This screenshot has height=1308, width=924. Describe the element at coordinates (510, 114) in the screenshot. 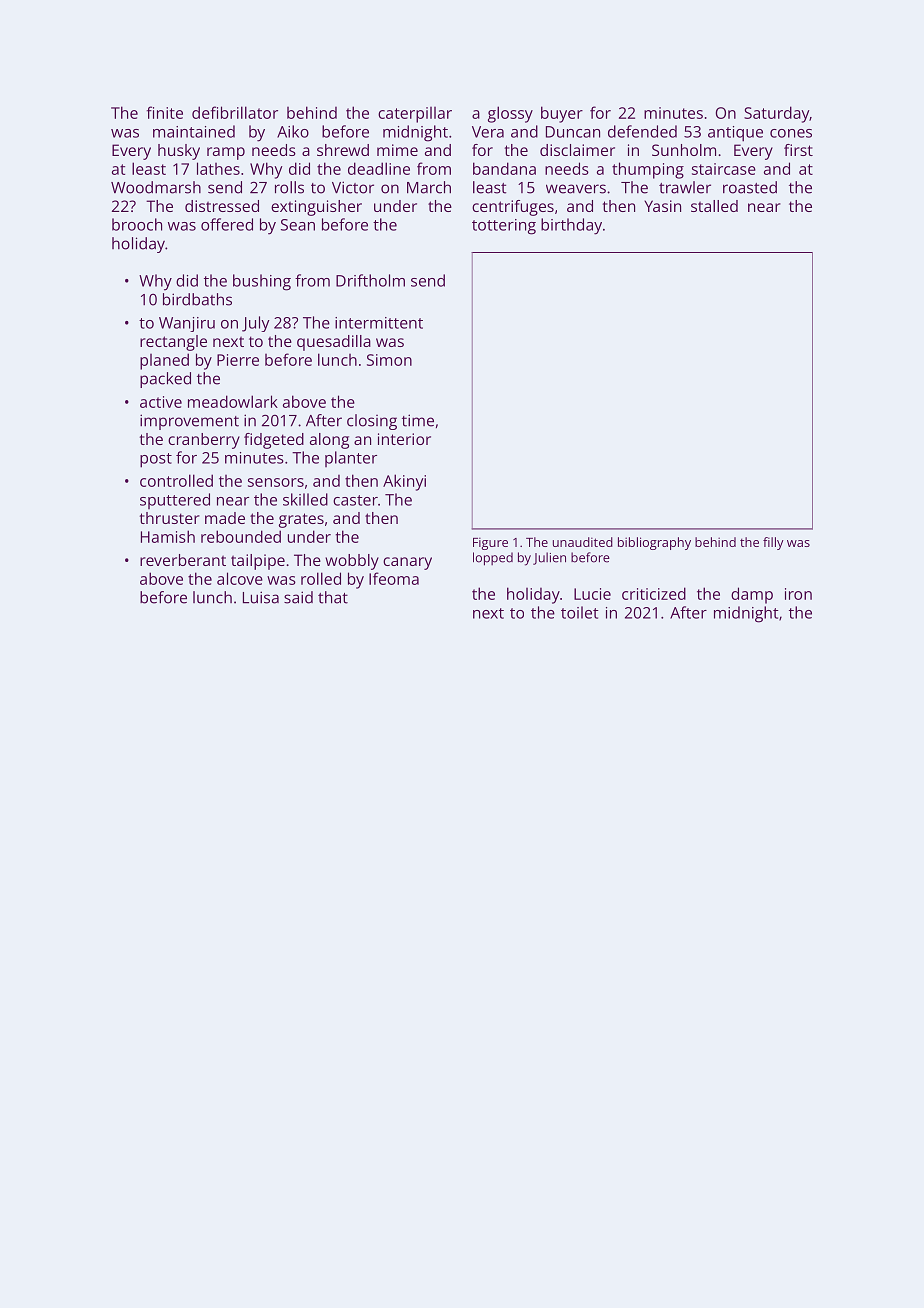

I see `glossy` at that location.
